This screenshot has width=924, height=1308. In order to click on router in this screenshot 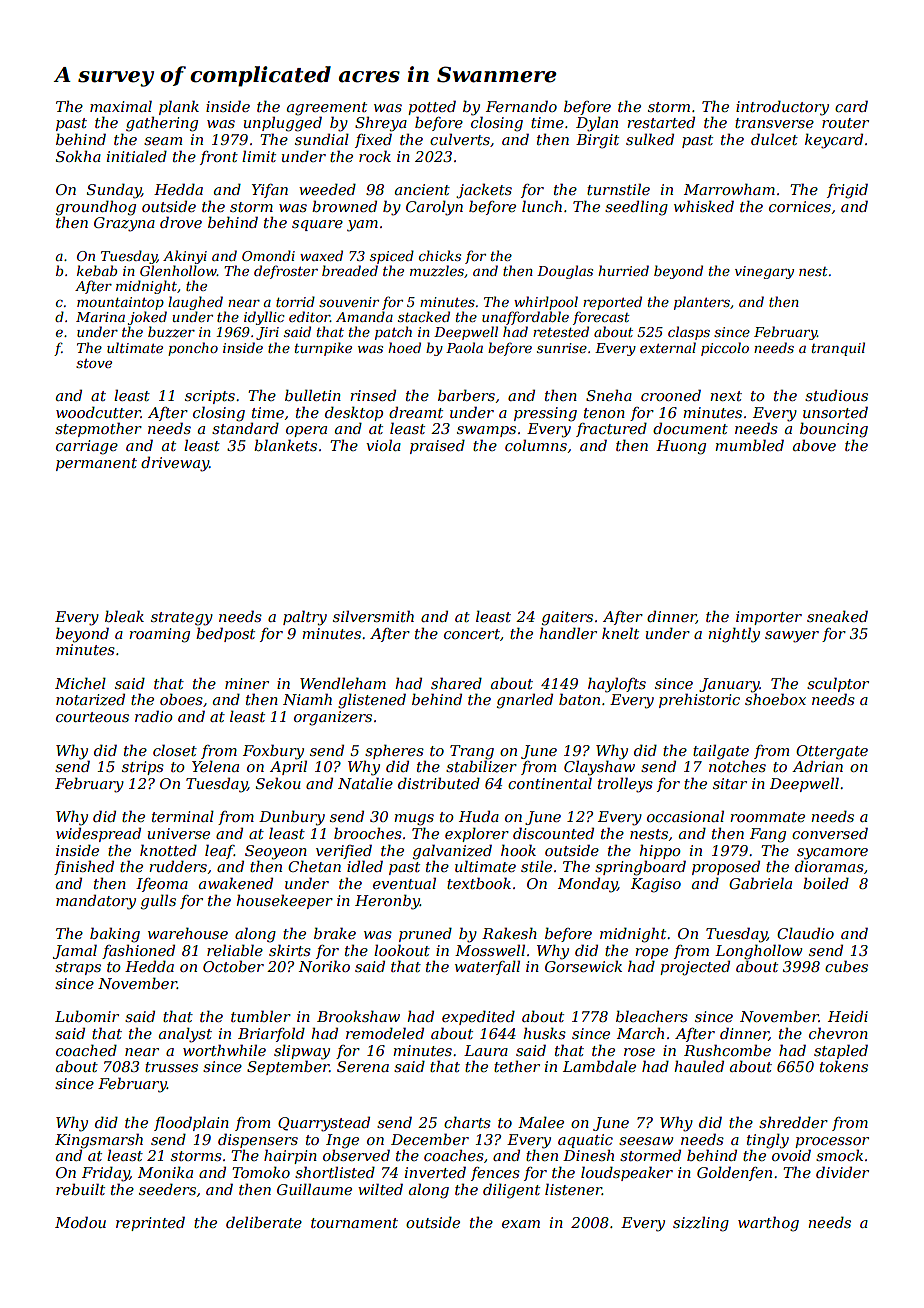, I will do `click(845, 123)`.
